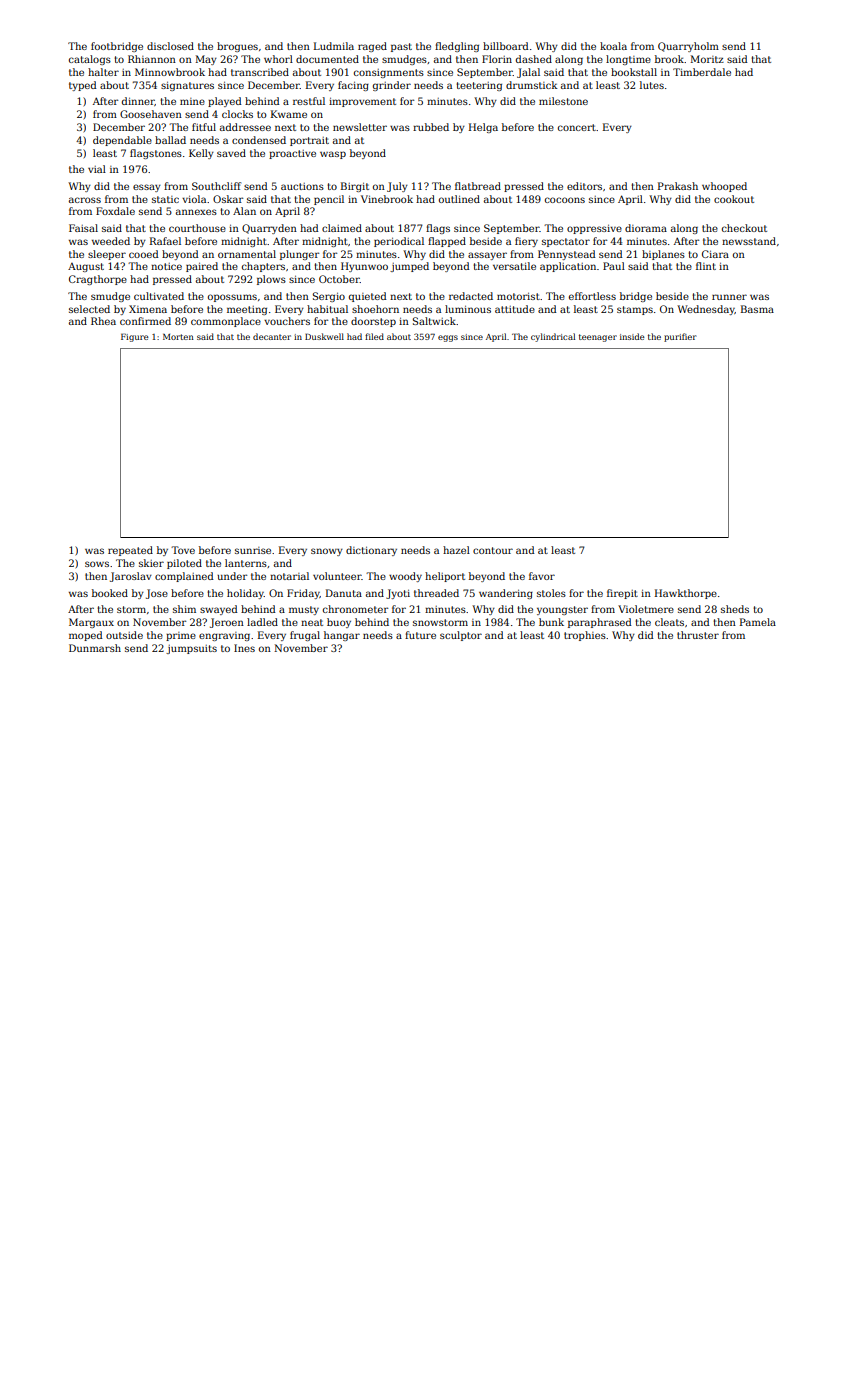 Image resolution: width=849 pixels, height=1400 pixels. Describe the element at coordinates (688, 47) in the image. I see `Quarryholm` at that location.
